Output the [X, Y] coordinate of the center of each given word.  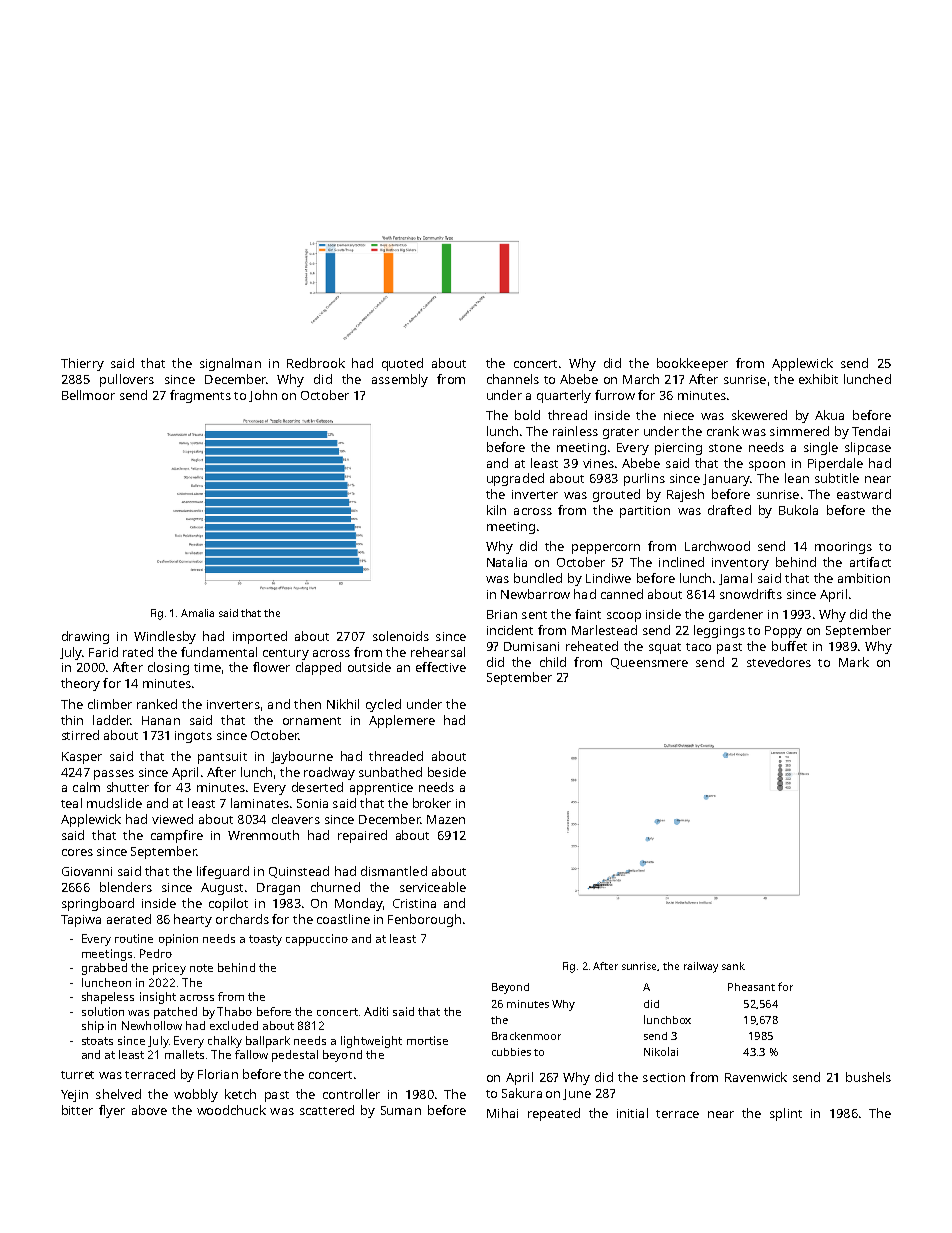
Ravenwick [756, 1077]
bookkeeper [692, 364]
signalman [230, 364]
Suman [401, 1110]
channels [513, 379]
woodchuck [231, 1110]
